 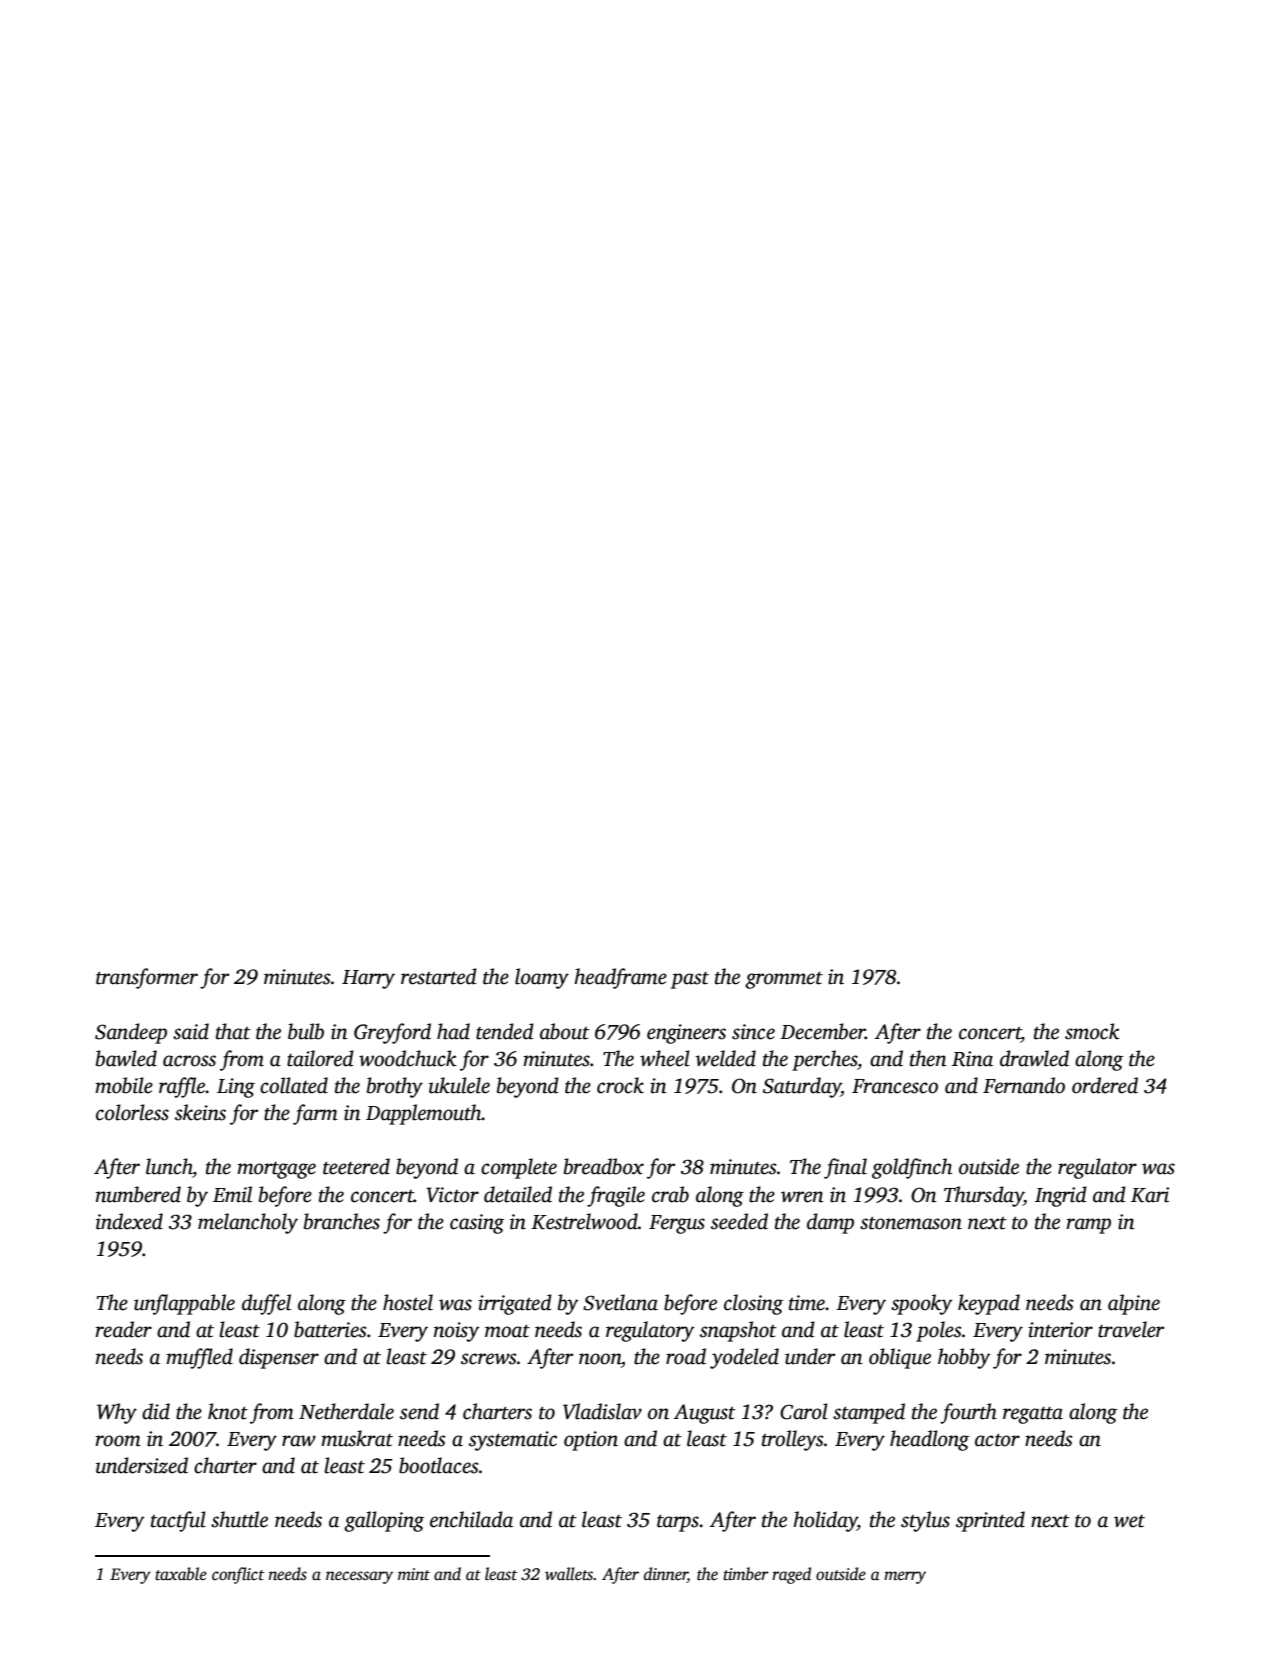 What do you see at coordinates (414, 1574) in the screenshot?
I see `mint` at bounding box center [414, 1574].
